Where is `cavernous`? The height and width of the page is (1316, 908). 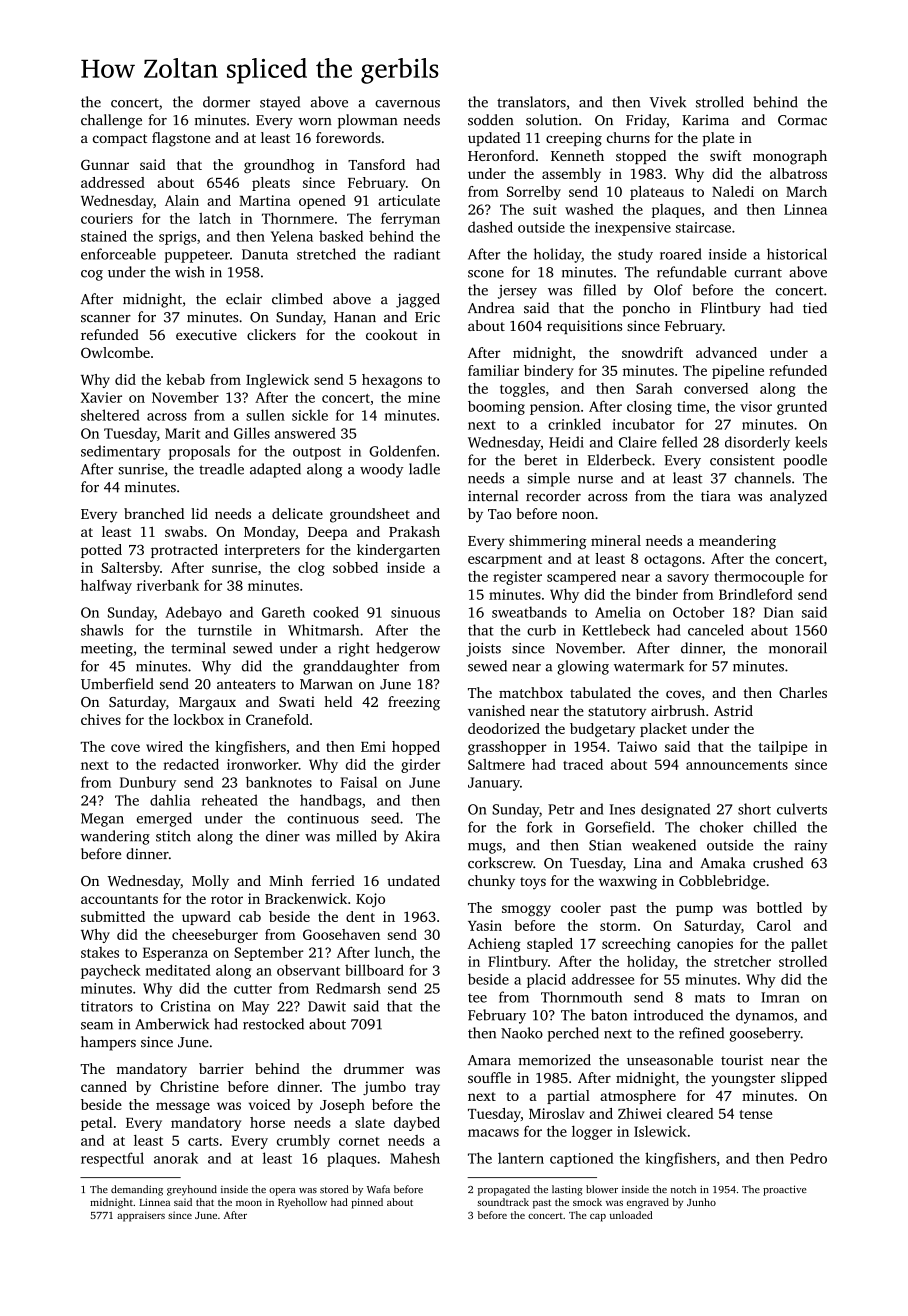
cavernous is located at coordinates (407, 104).
